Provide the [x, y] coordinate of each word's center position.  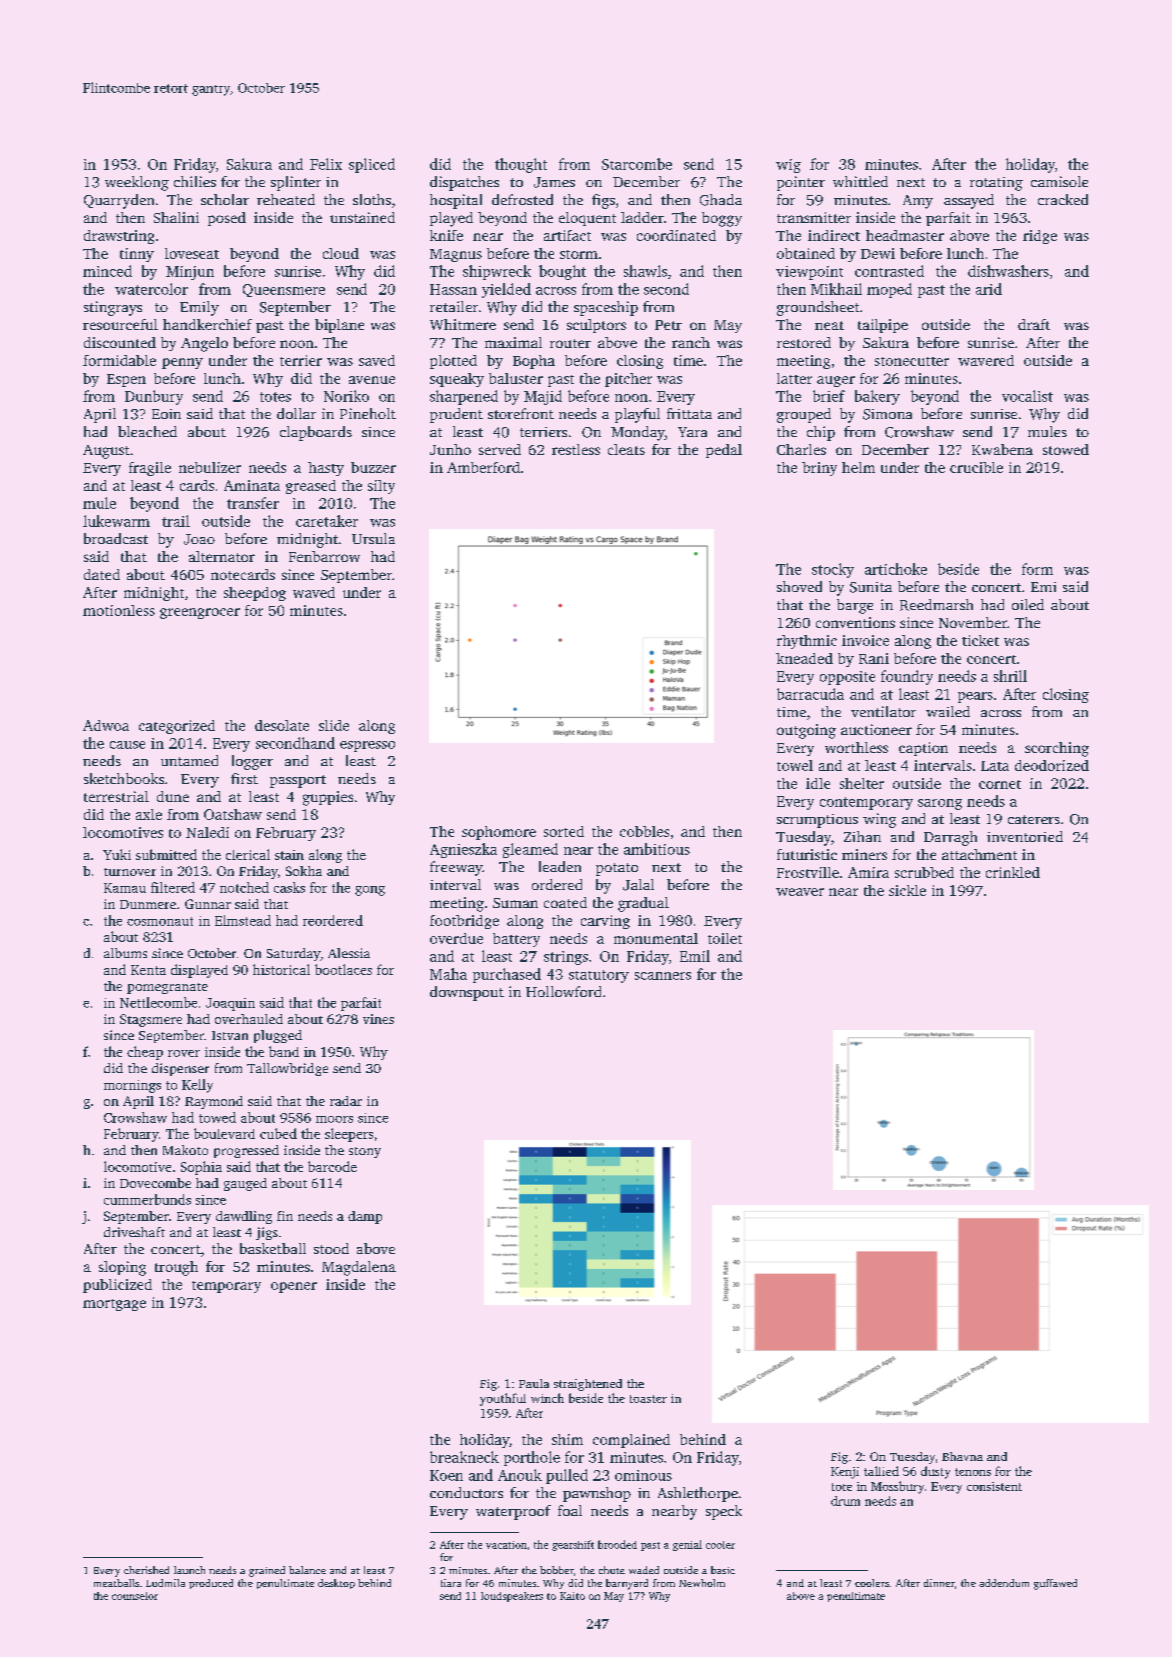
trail [176, 521]
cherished [146, 1570]
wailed [948, 711]
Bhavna [962, 1456]
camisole [1059, 181]
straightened [588, 1385]
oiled [1028, 604]
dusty [935, 1472]
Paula [534, 1383]
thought [521, 165]
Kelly [197, 1086]
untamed [189, 760]
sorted [564, 831]
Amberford [483, 467]
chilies [195, 181]
